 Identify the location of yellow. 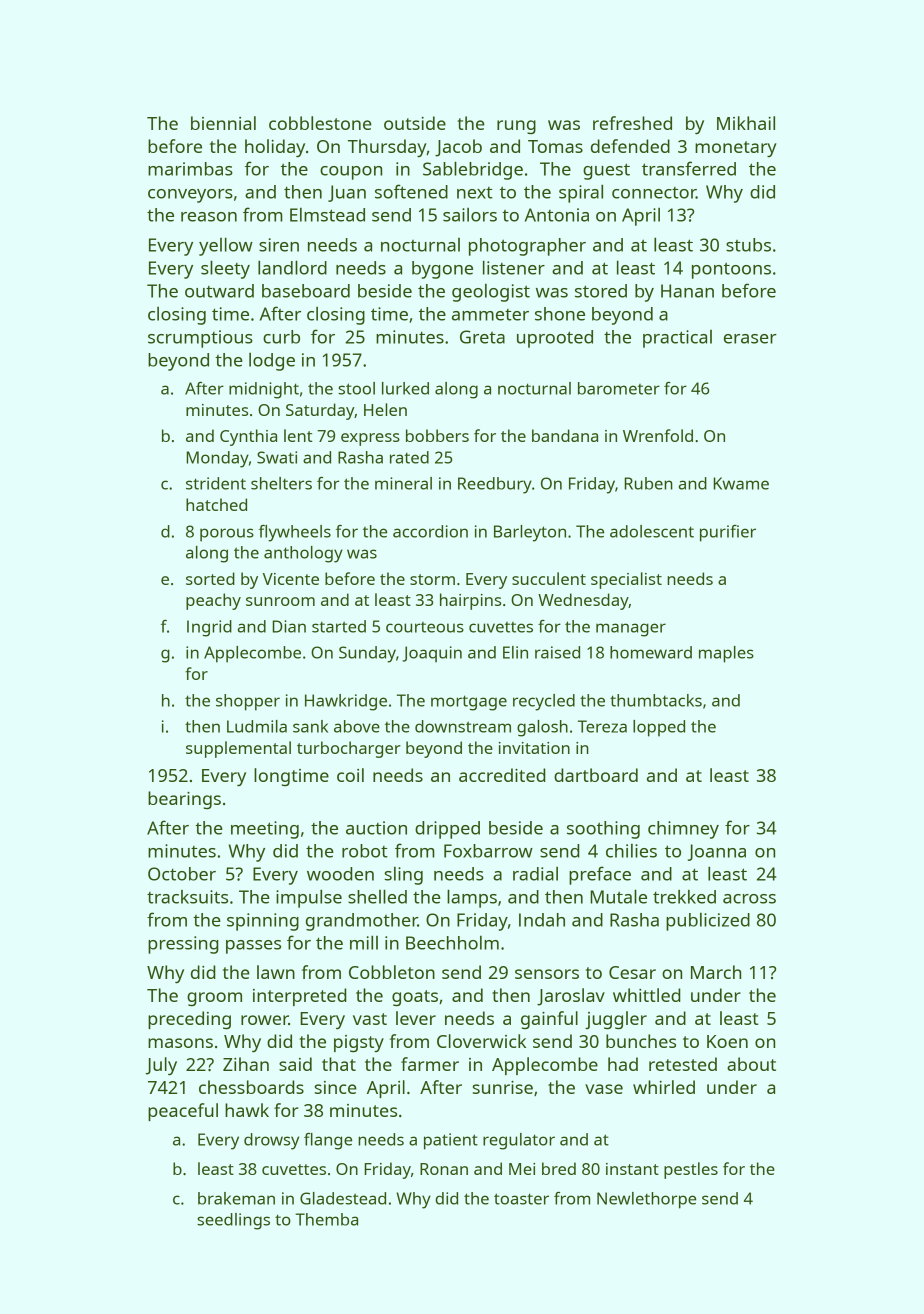
(226, 246).
